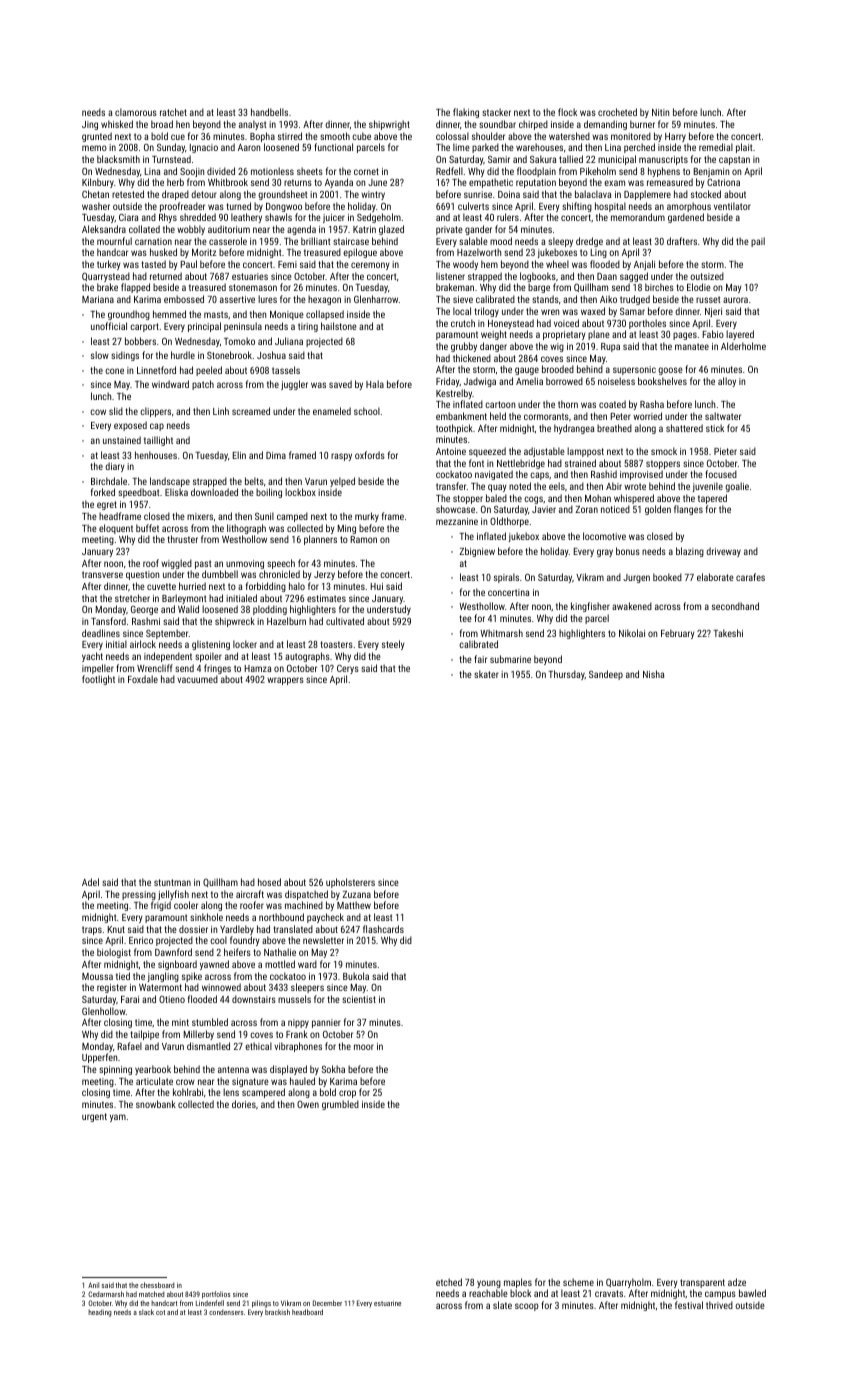 The height and width of the screenshot is (1400, 849). I want to click on adze, so click(737, 1282).
